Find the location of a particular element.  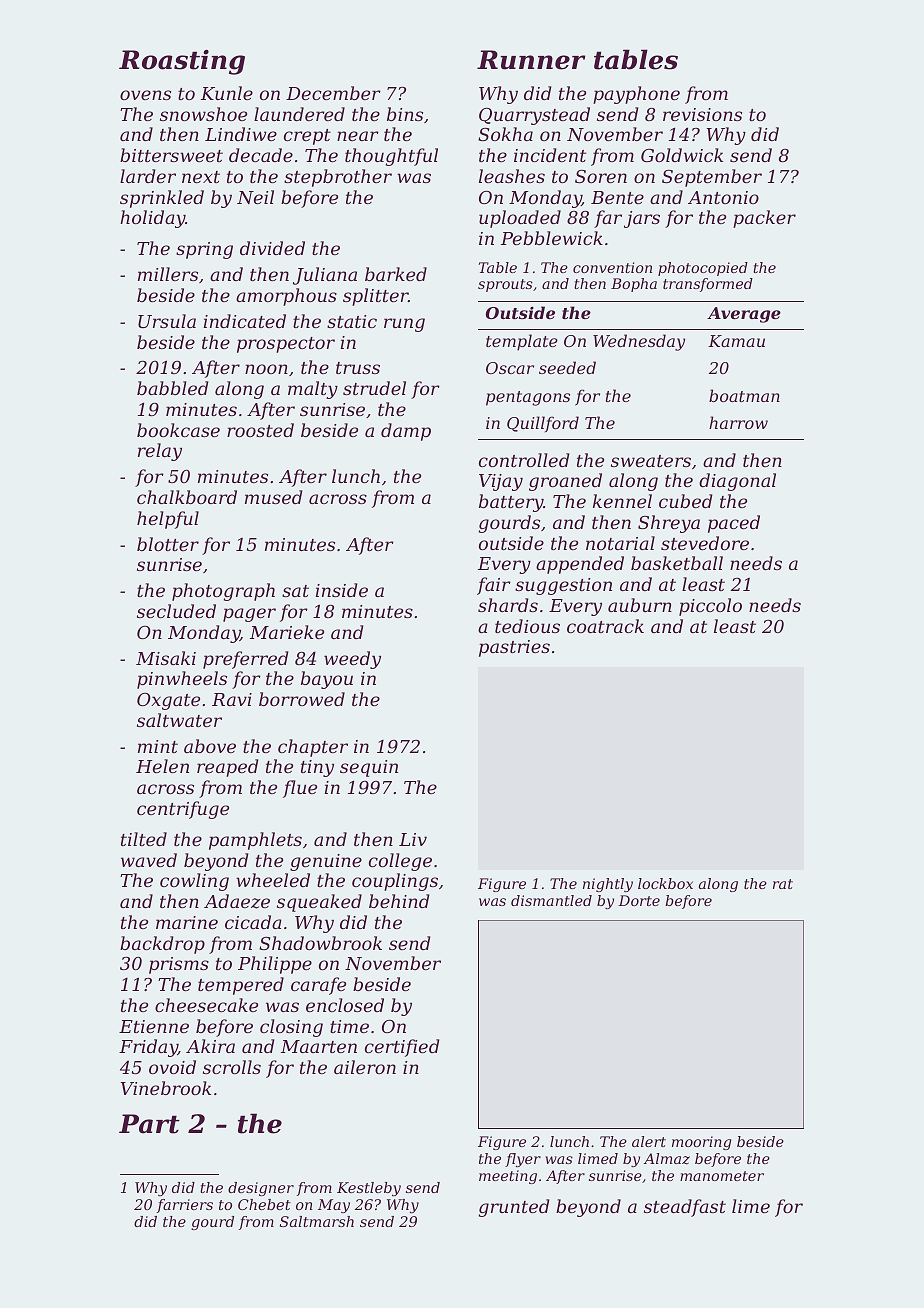

college is located at coordinates (400, 862).
